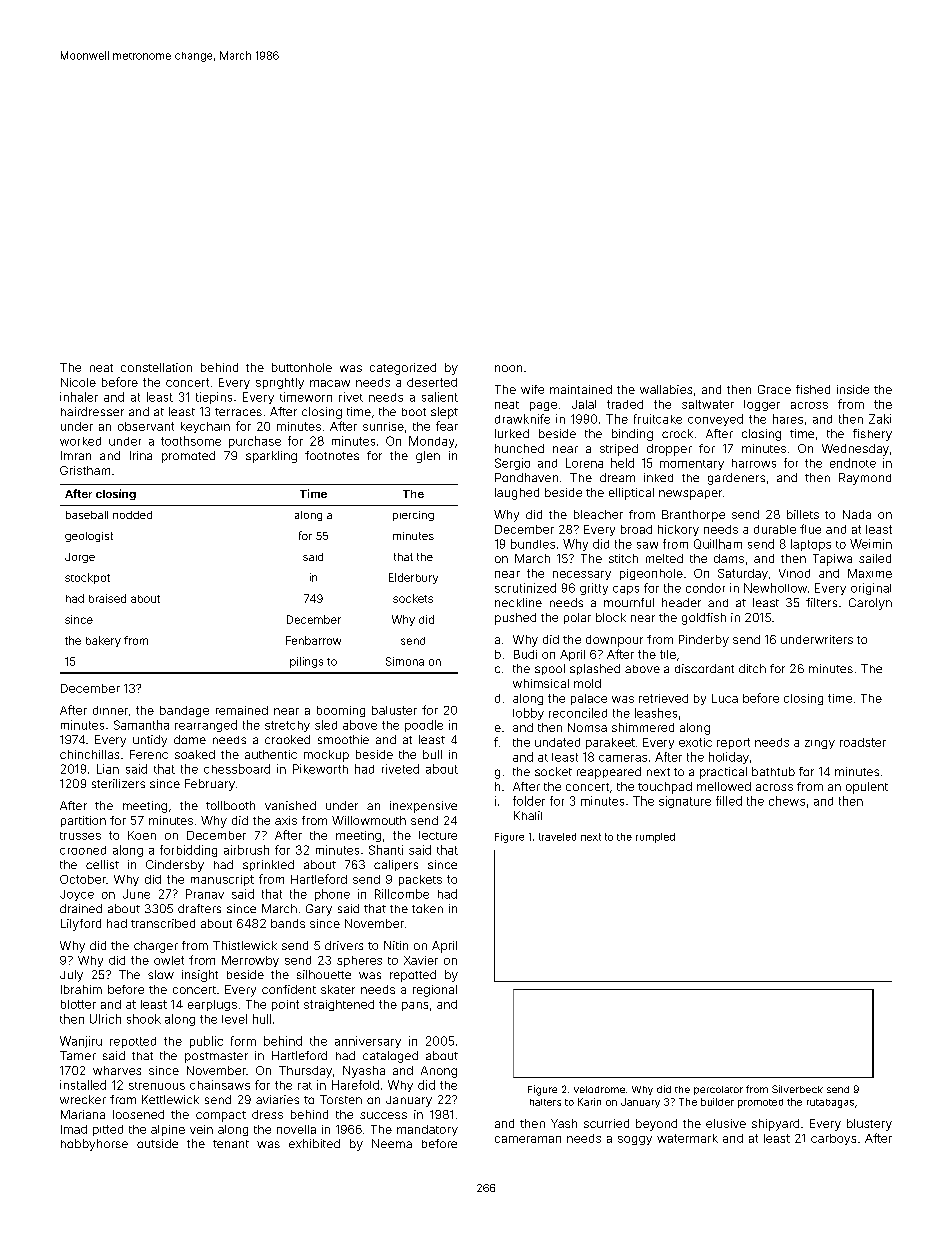 The width and height of the image is (952, 1233). What do you see at coordinates (87, 578) in the image?
I see `stockpot` at bounding box center [87, 578].
